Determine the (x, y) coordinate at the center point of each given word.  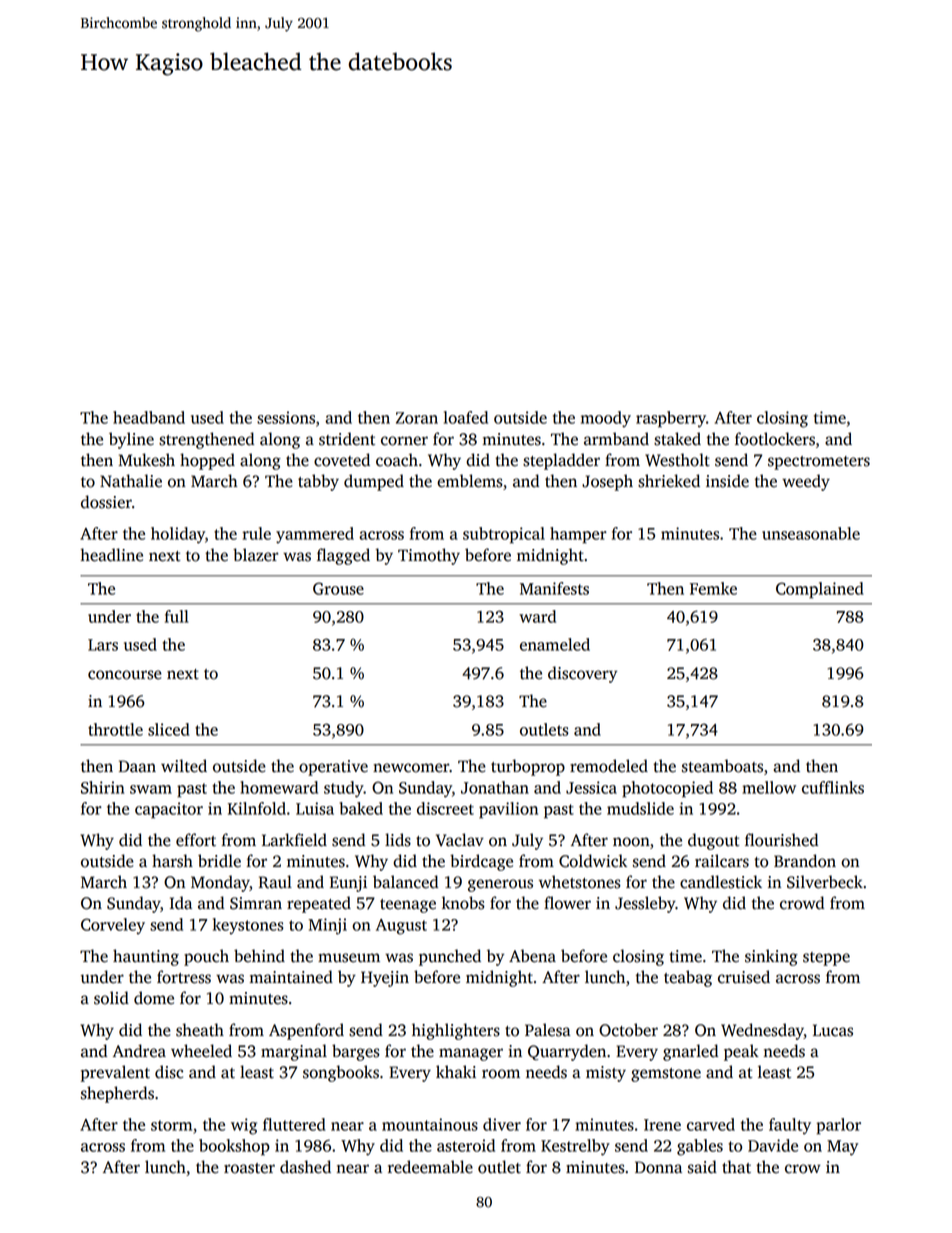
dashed (305, 1167)
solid (111, 998)
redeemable (430, 1167)
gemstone (666, 1075)
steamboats (722, 766)
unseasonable (811, 533)
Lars (103, 645)
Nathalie (131, 481)
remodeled (609, 766)
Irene (662, 1125)
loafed (466, 417)
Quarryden (567, 1052)
